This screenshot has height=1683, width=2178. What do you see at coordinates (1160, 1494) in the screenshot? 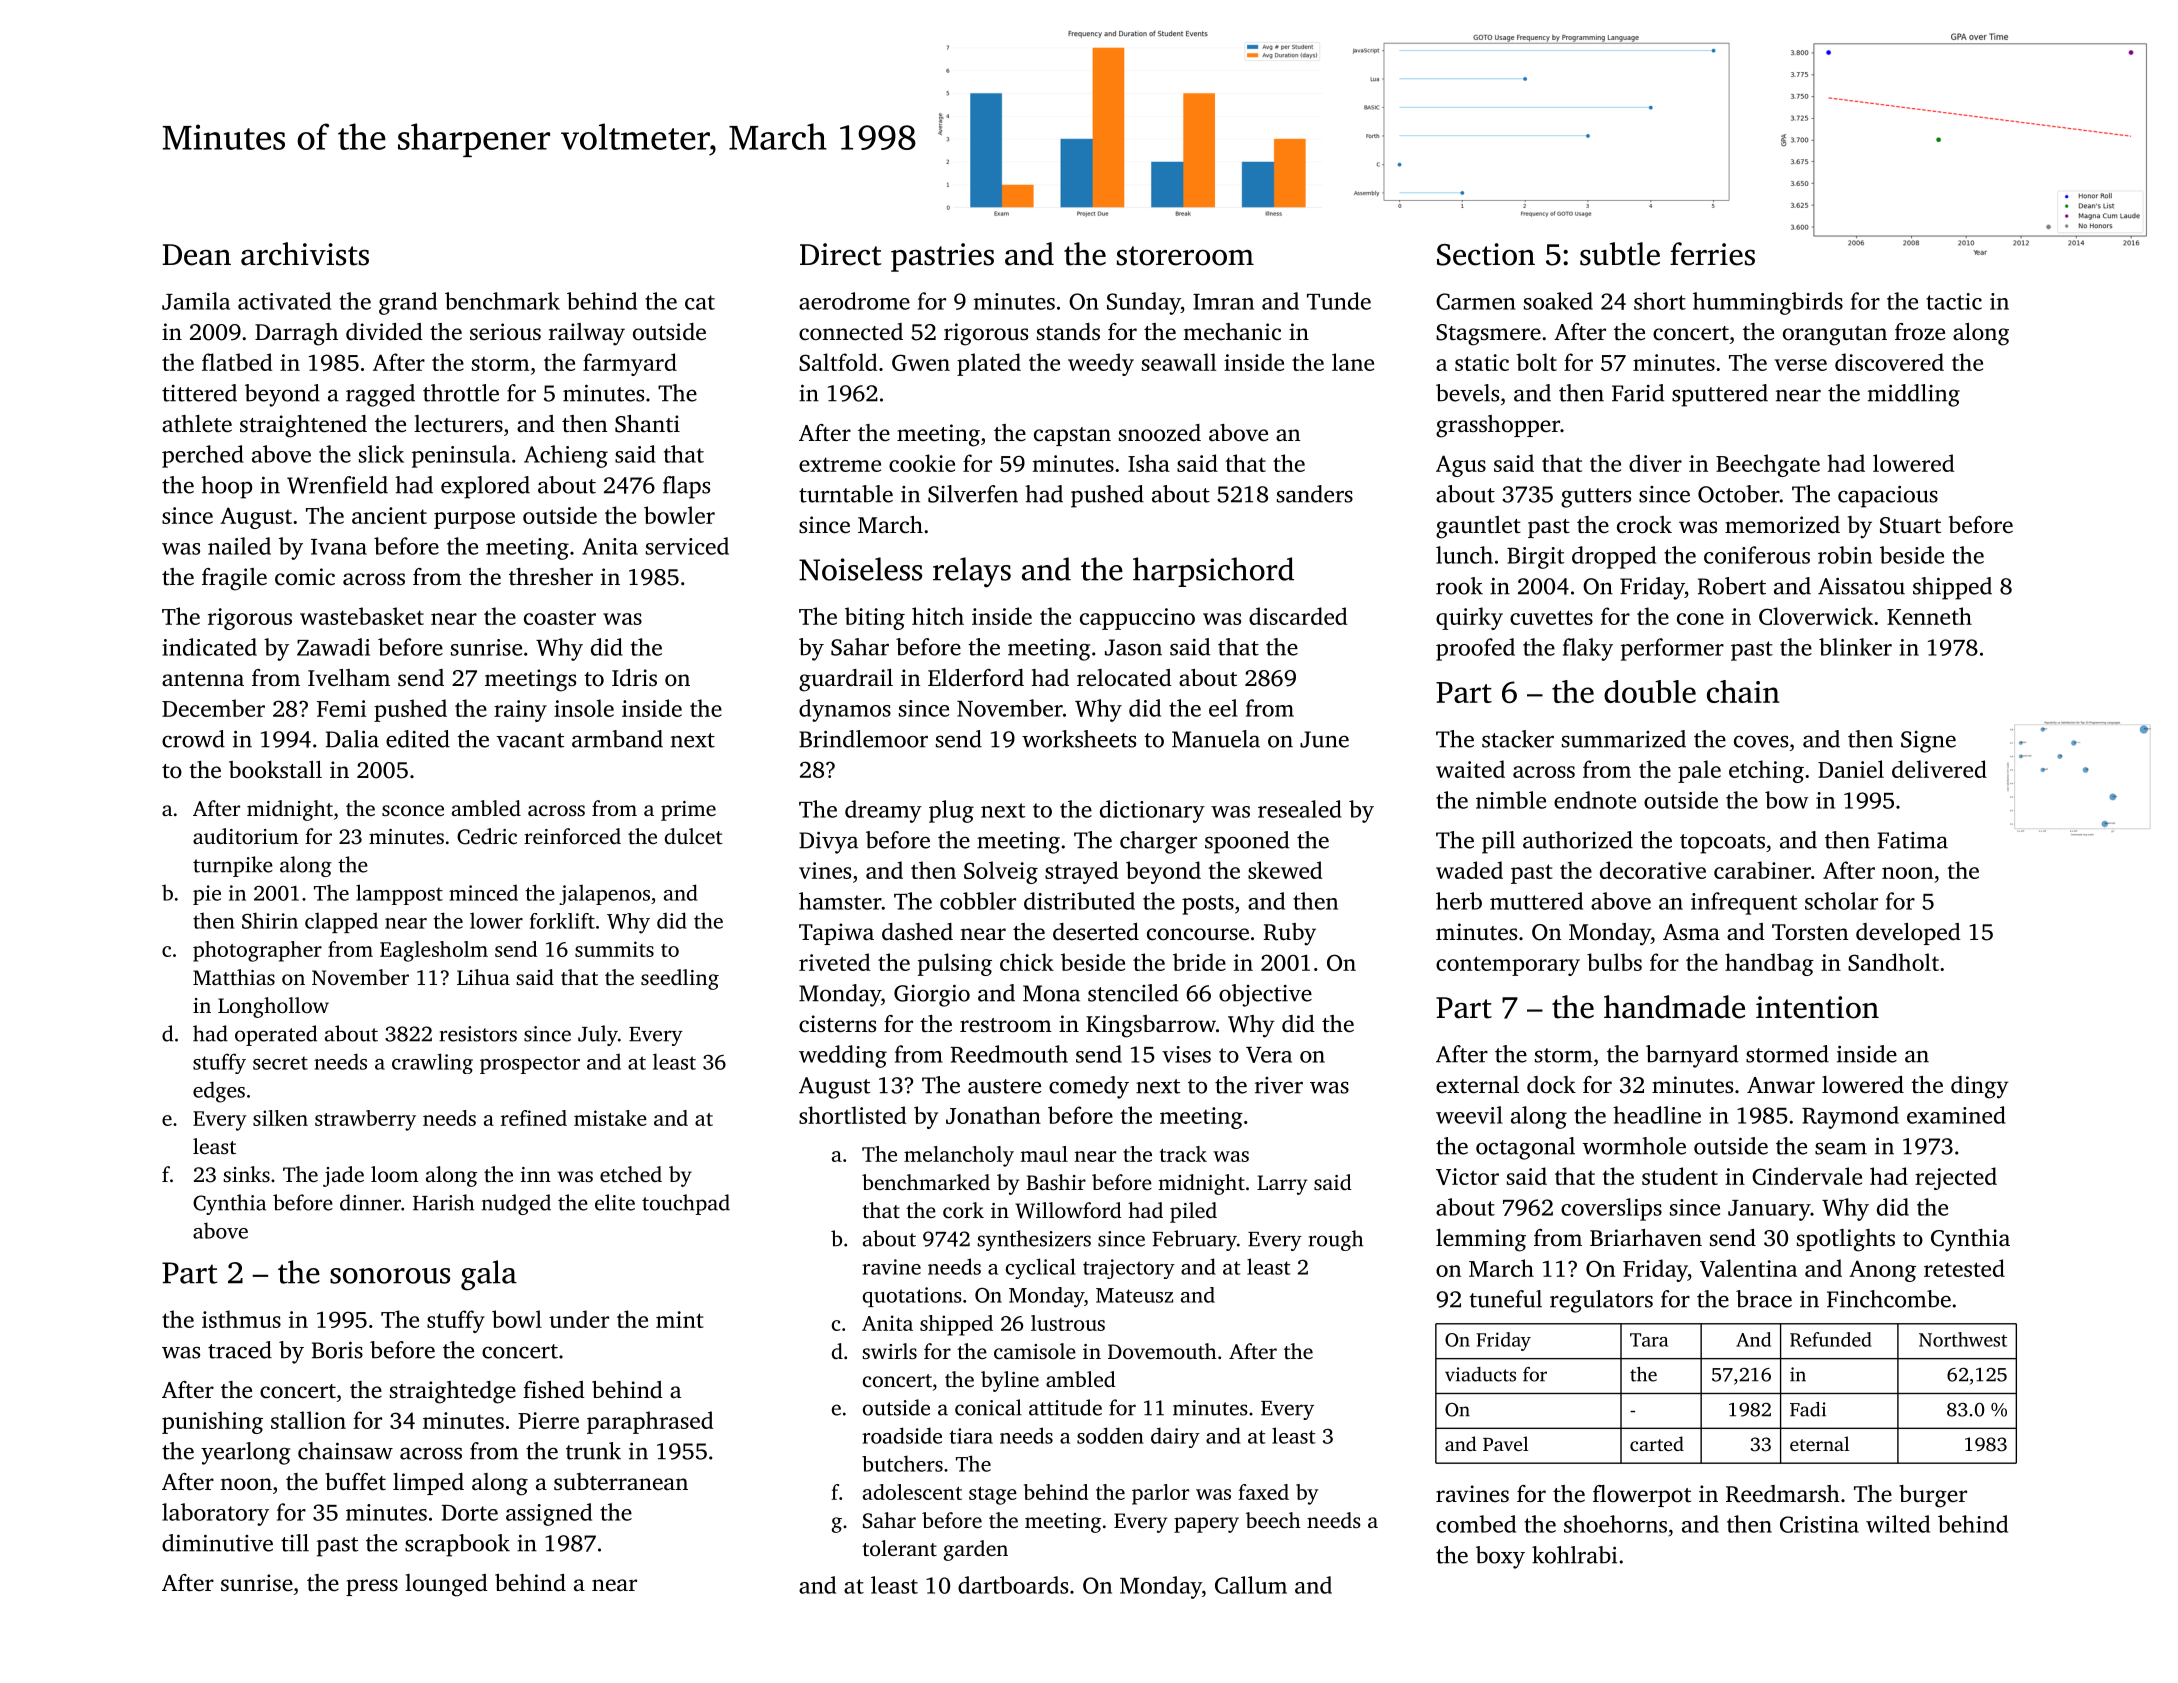
I see `parlor` at bounding box center [1160, 1494].
